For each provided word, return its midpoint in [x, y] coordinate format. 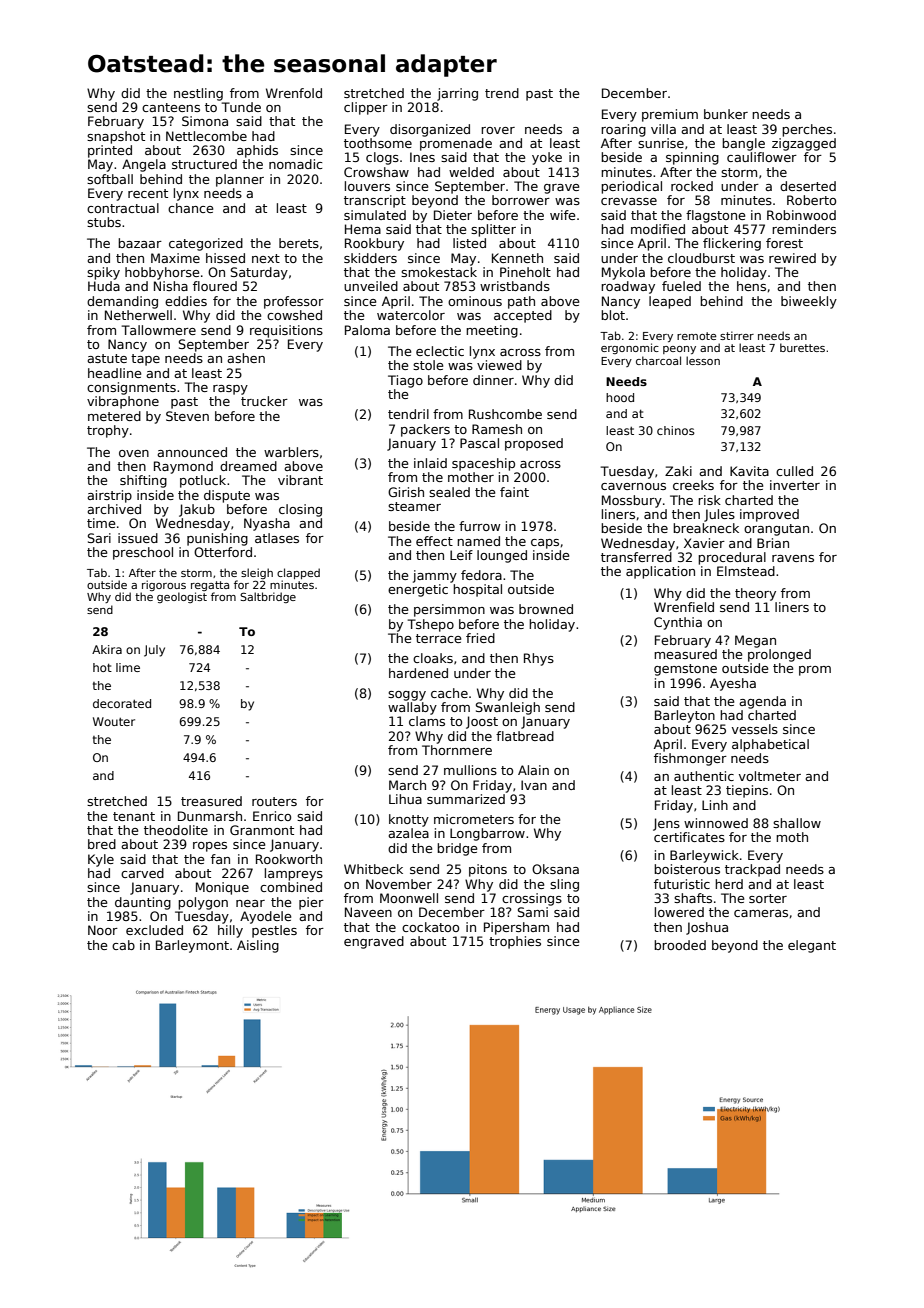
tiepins [747, 791]
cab [123, 945]
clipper [366, 108]
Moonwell [409, 898]
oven [134, 453]
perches [807, 130]
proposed [534, 444]
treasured [211, 801]
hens [751, 286]
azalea [408, 833]
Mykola [623, 273]
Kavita [749, 471]
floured [215, 286]
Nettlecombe [206, 136]
